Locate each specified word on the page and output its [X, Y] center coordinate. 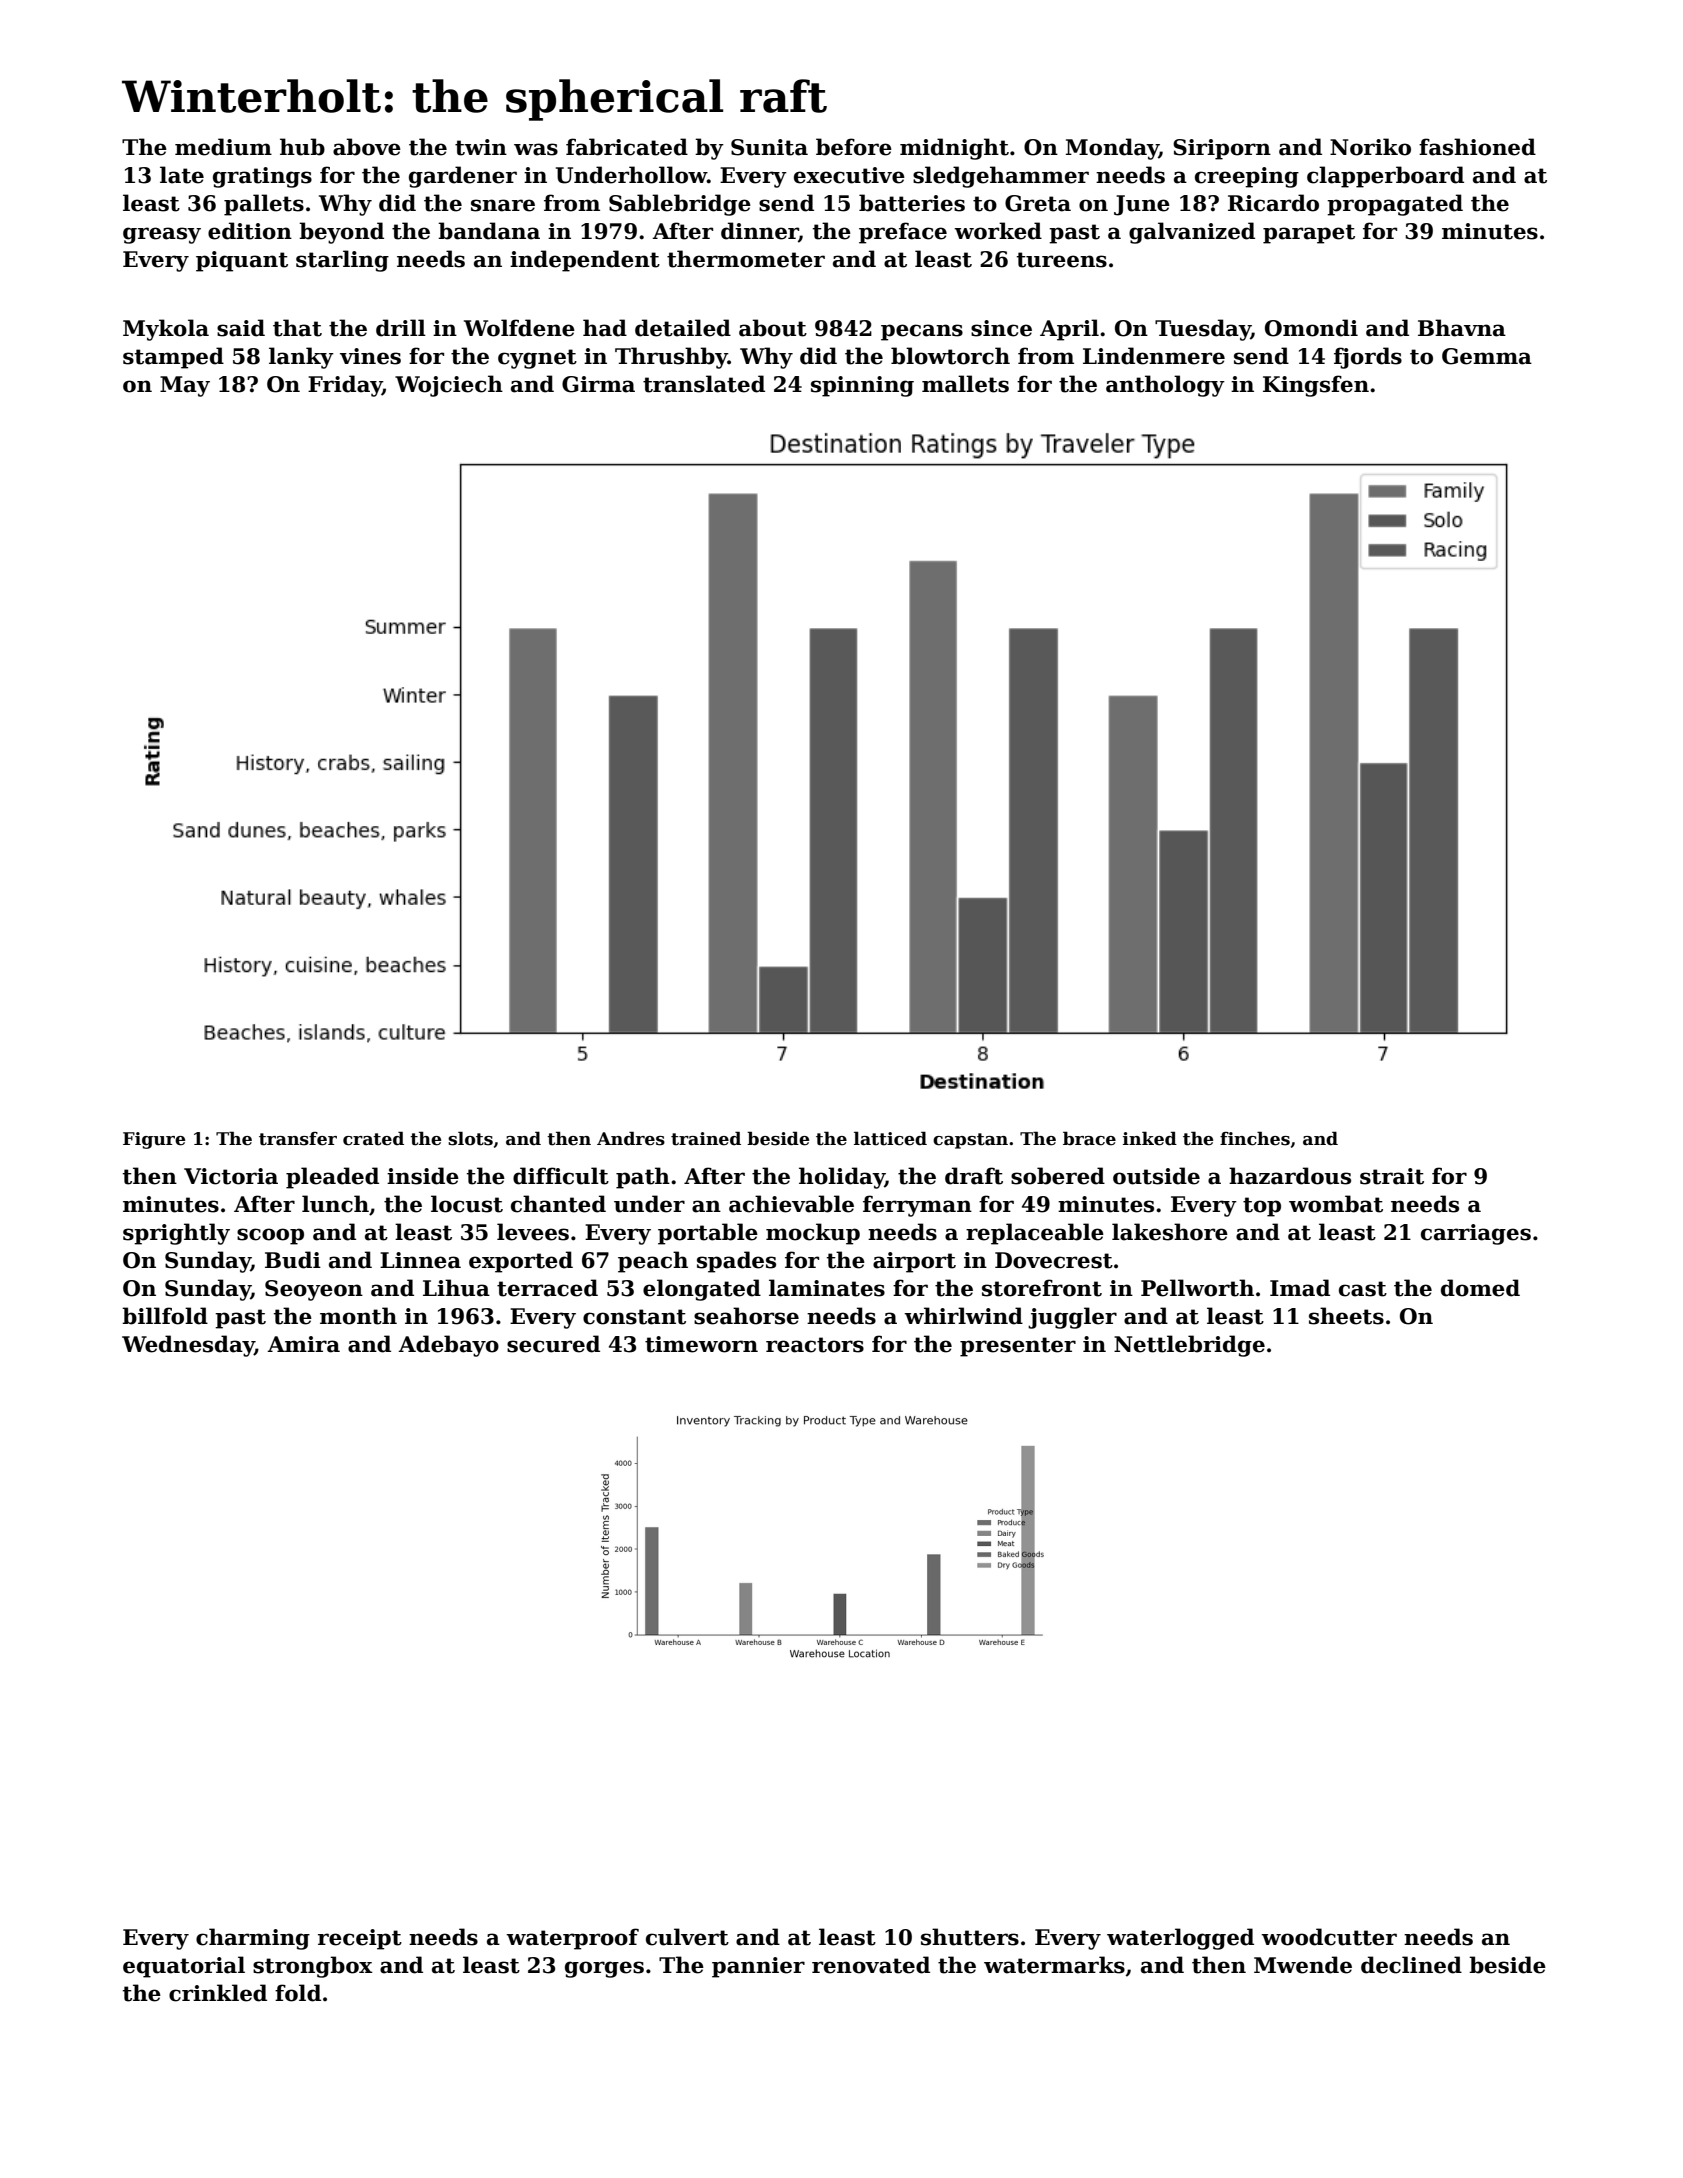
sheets [1346, 1316]
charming [253, 1939]
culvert [687, 1937]
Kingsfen [1316, 386]
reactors [815, 1345]
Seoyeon [314, 1290]
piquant [242, 261]
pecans [922, 332]
